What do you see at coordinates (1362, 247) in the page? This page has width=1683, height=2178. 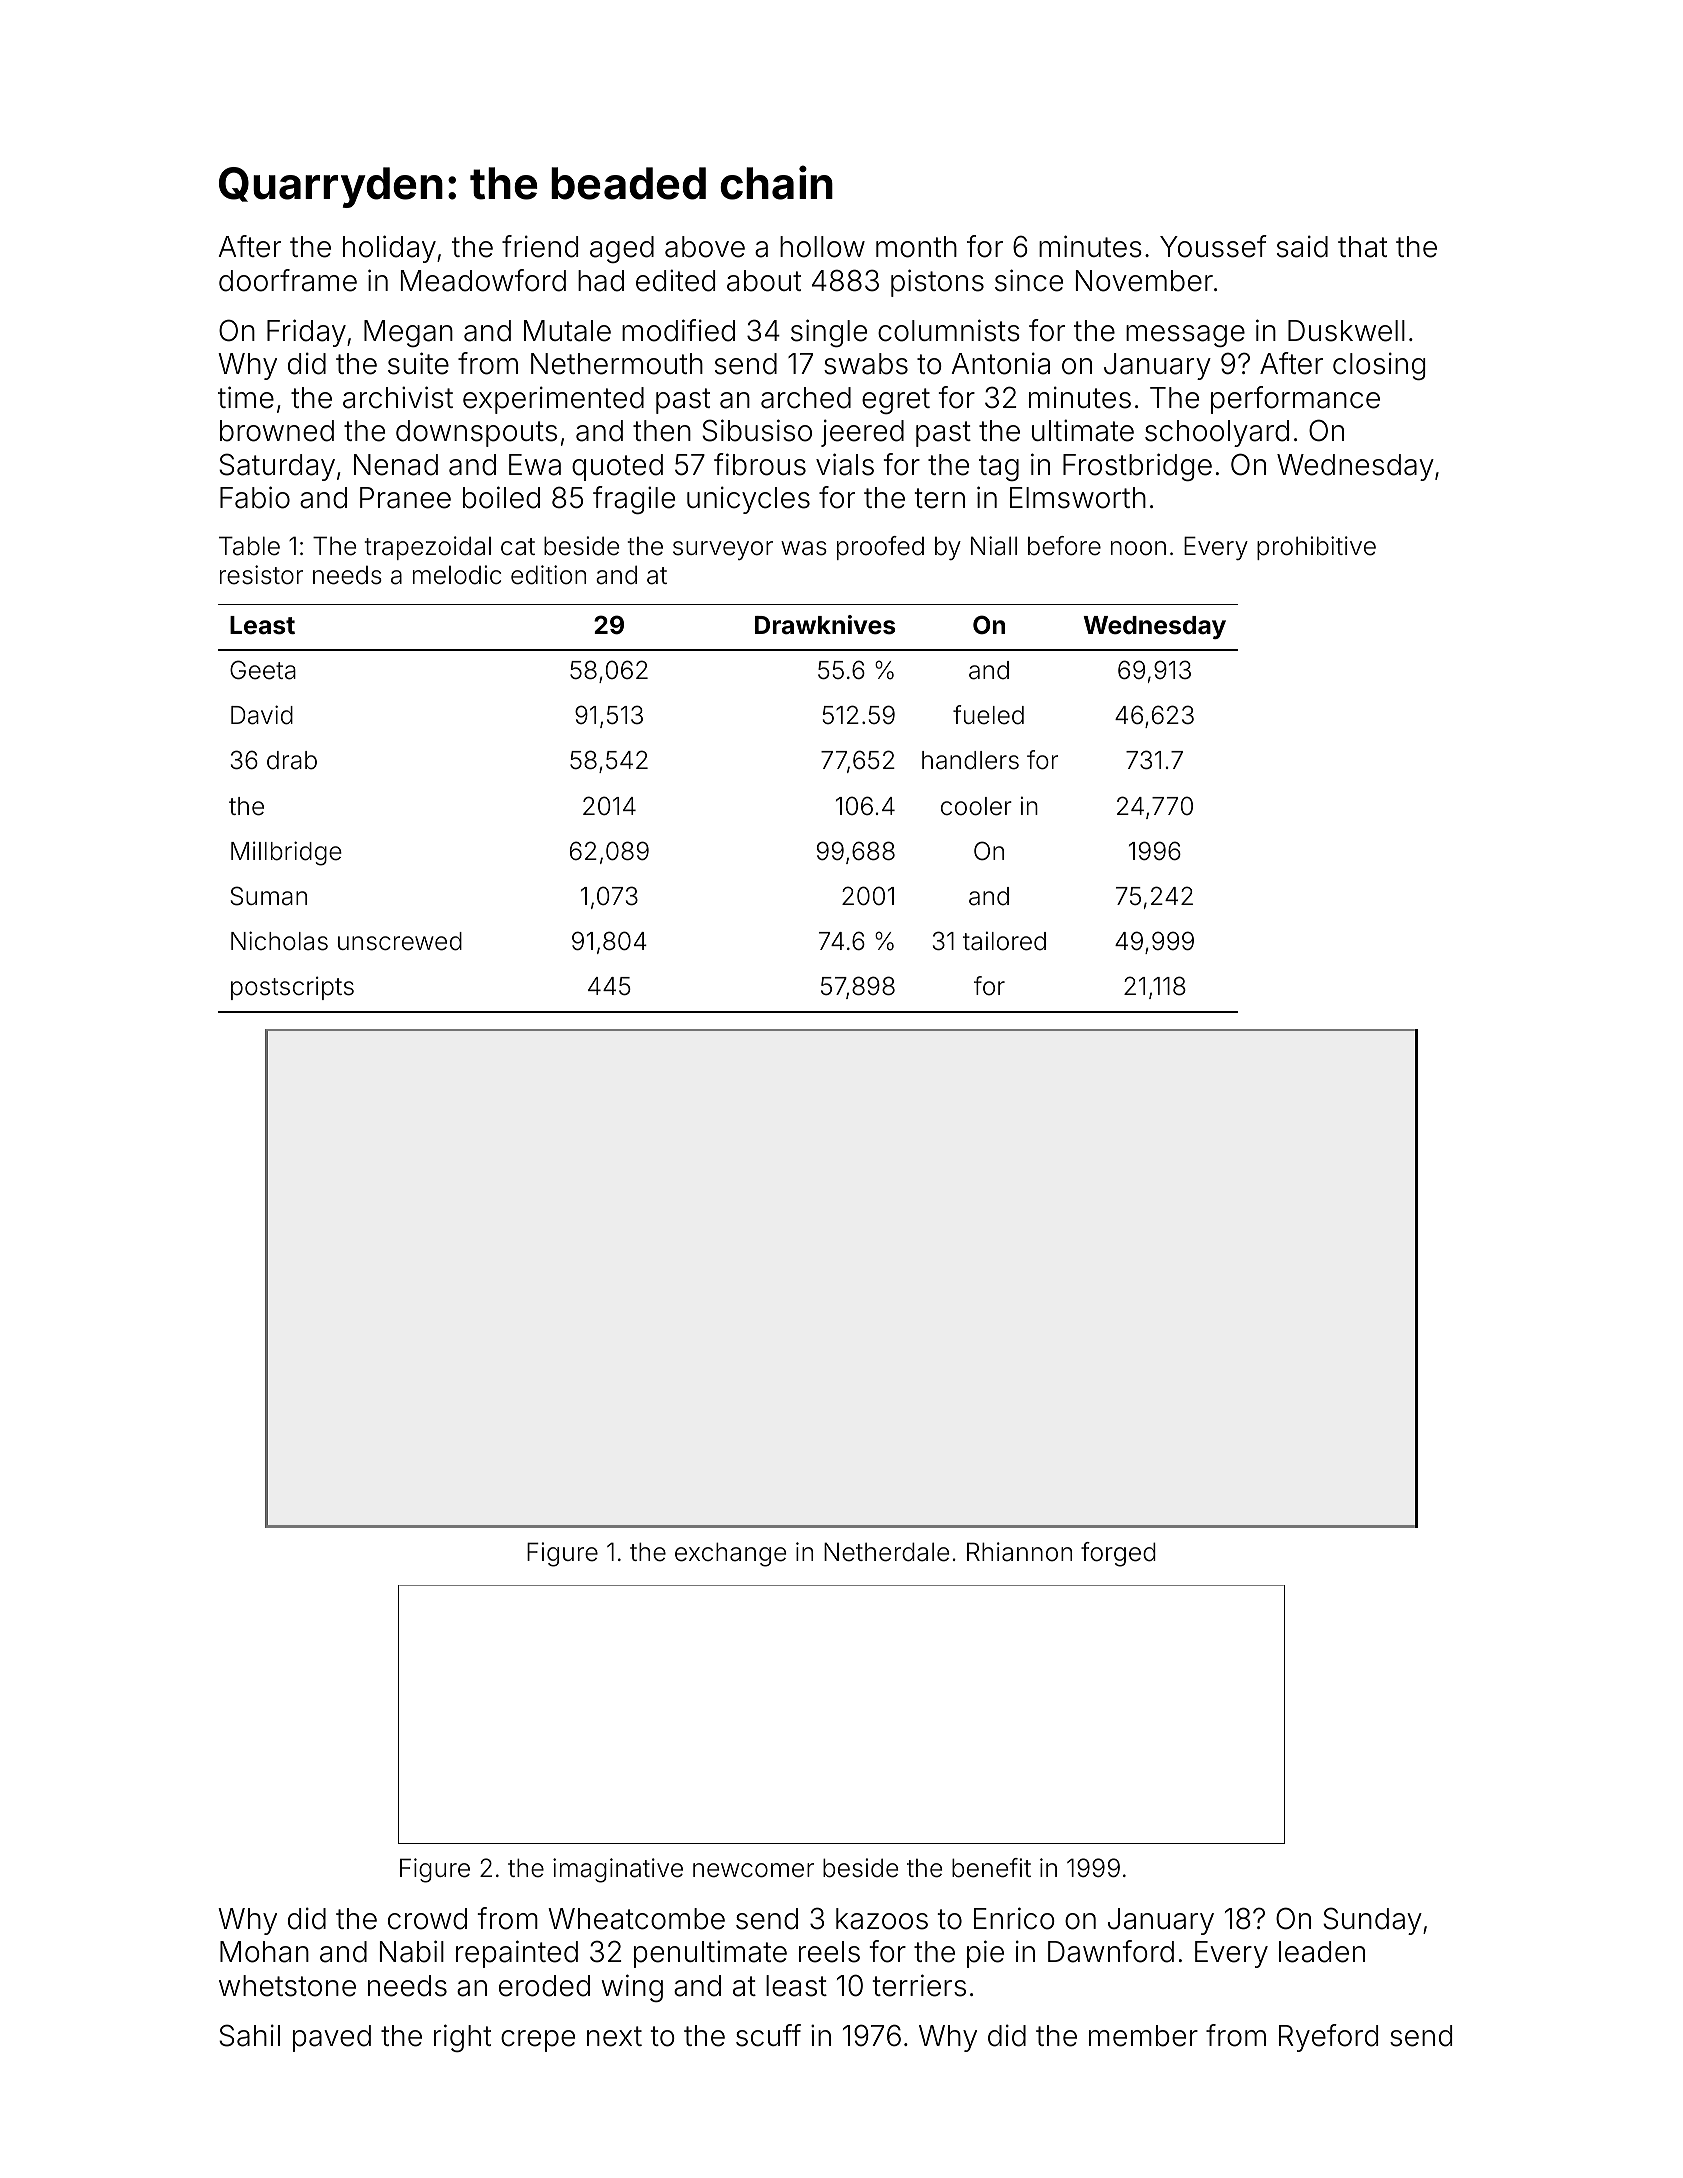 I see `that` at bounding box center [1362, 247].
